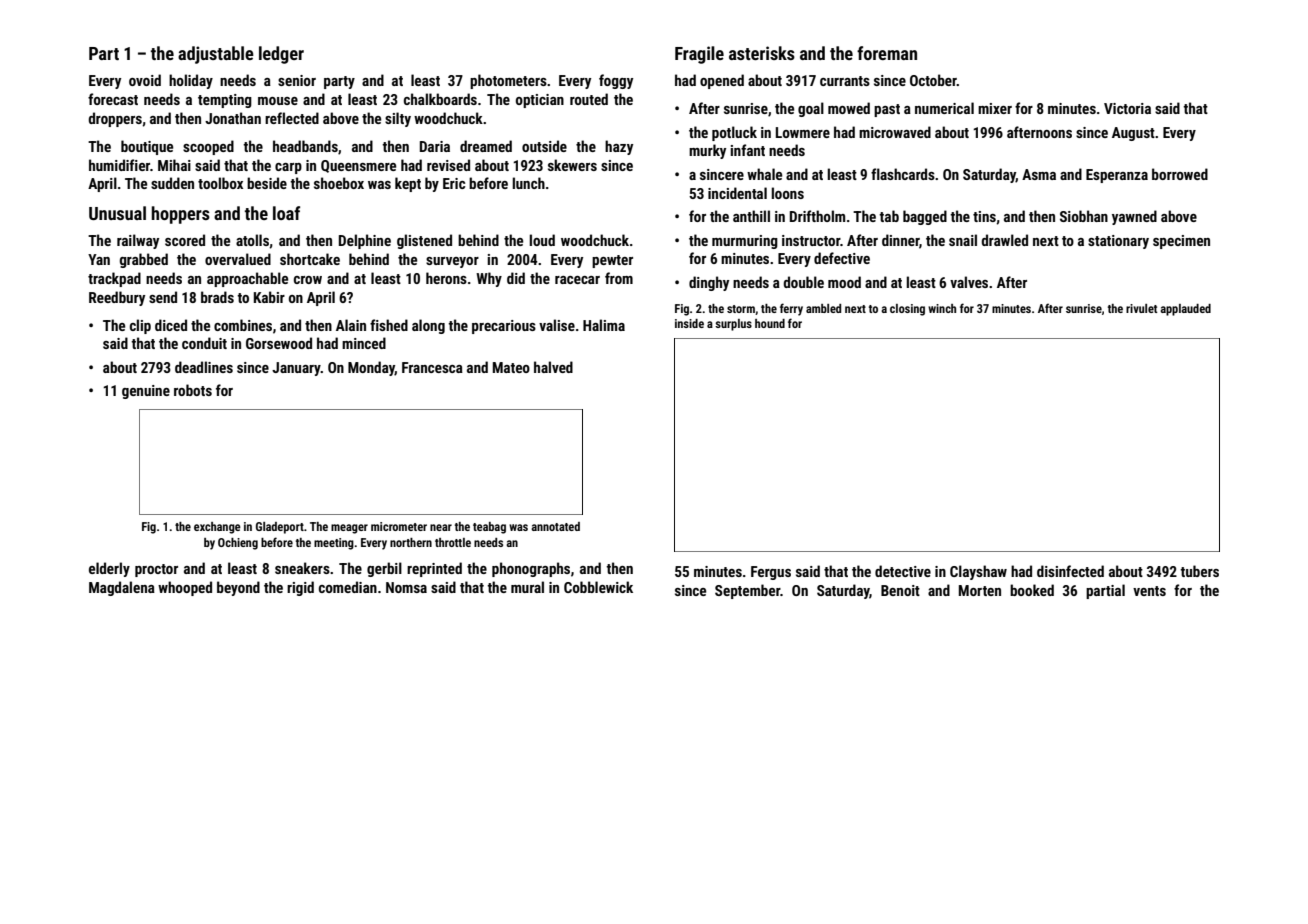  I want to click on forecast, so click(113, 99).
